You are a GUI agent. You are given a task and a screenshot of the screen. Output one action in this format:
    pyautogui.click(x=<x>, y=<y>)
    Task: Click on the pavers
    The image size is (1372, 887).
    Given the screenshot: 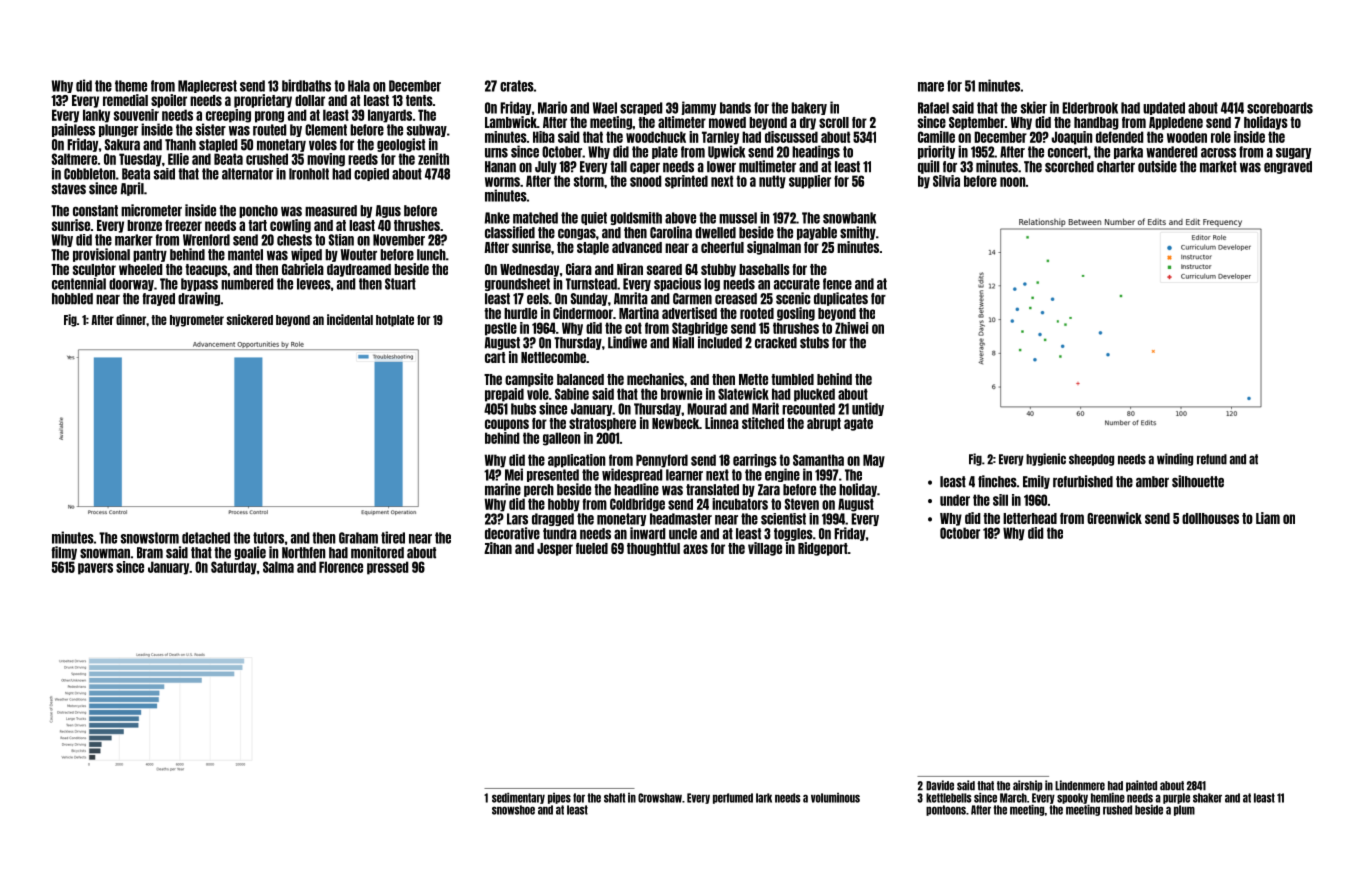 What is the action you would take?
    pyautogui.click(x=95, y=569)
